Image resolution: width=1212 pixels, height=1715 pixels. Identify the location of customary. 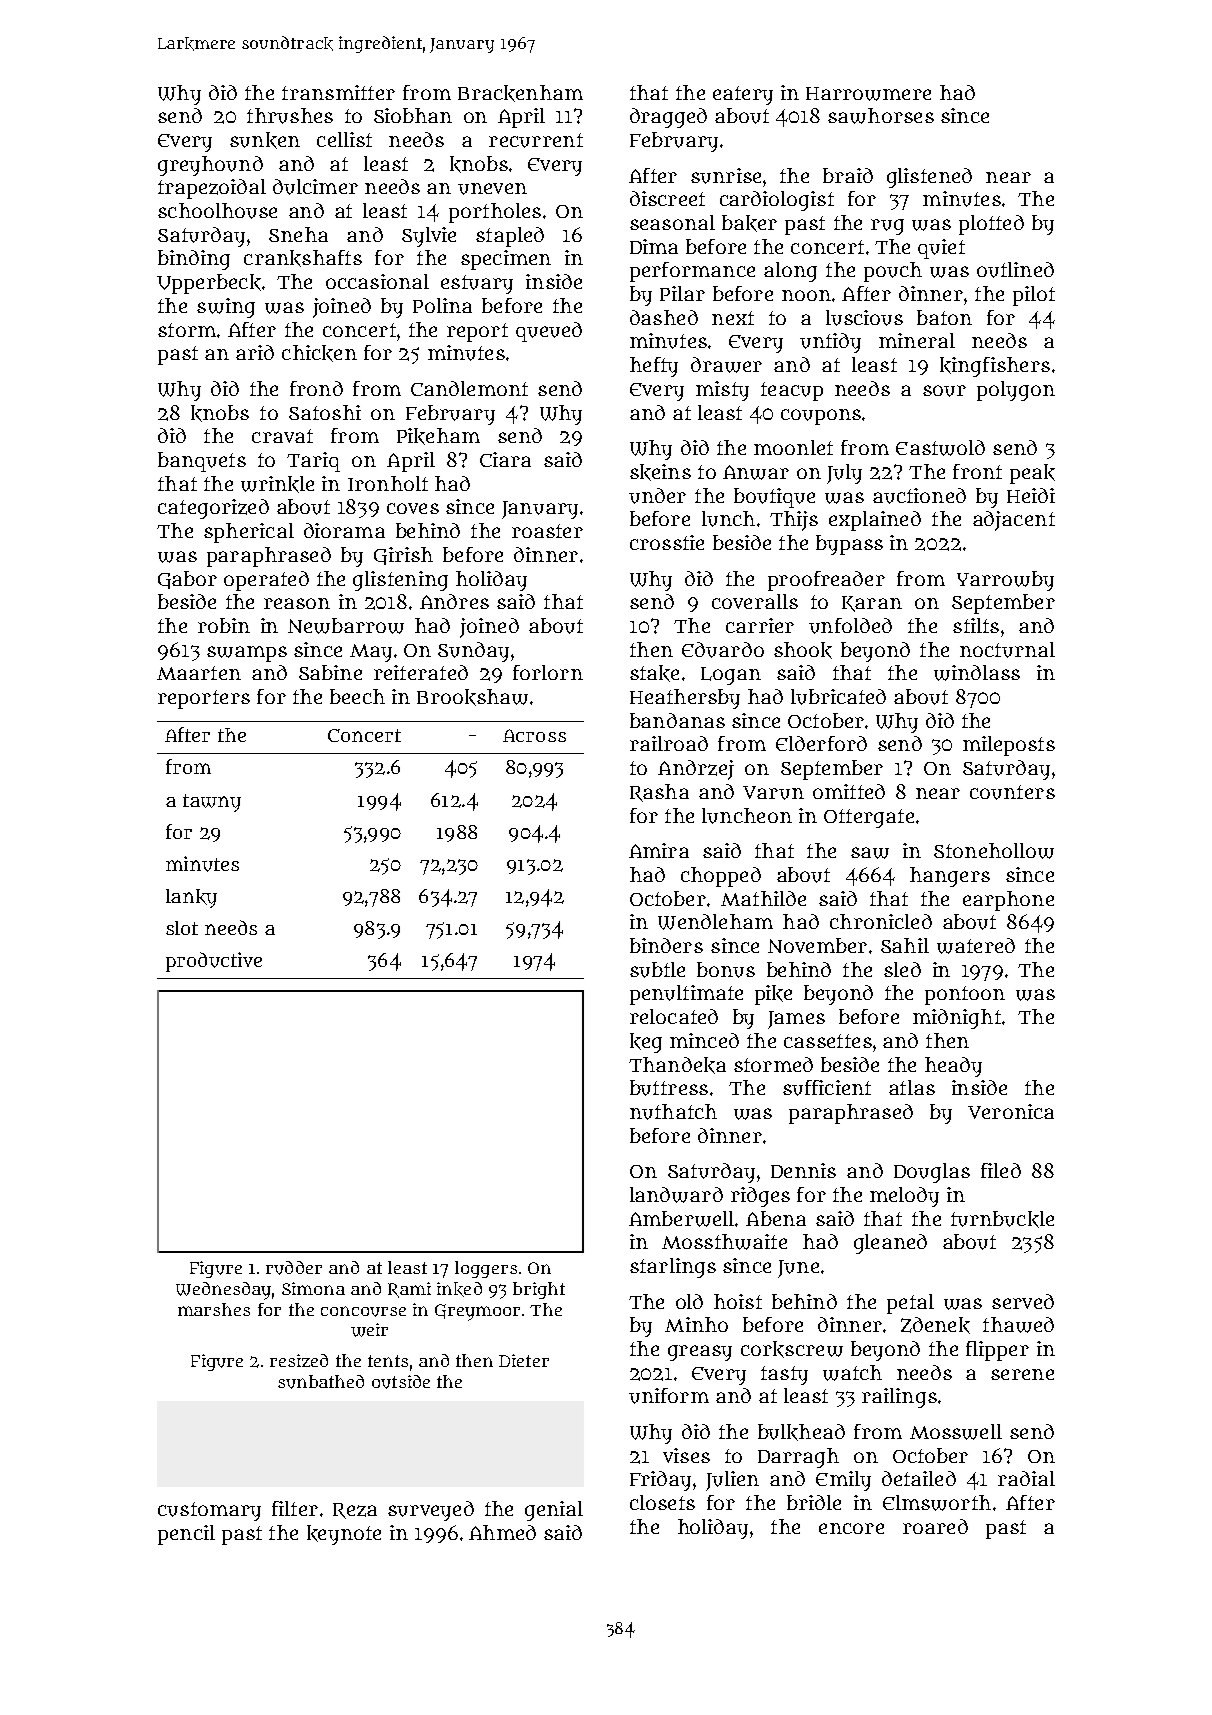
(209, 1511).
